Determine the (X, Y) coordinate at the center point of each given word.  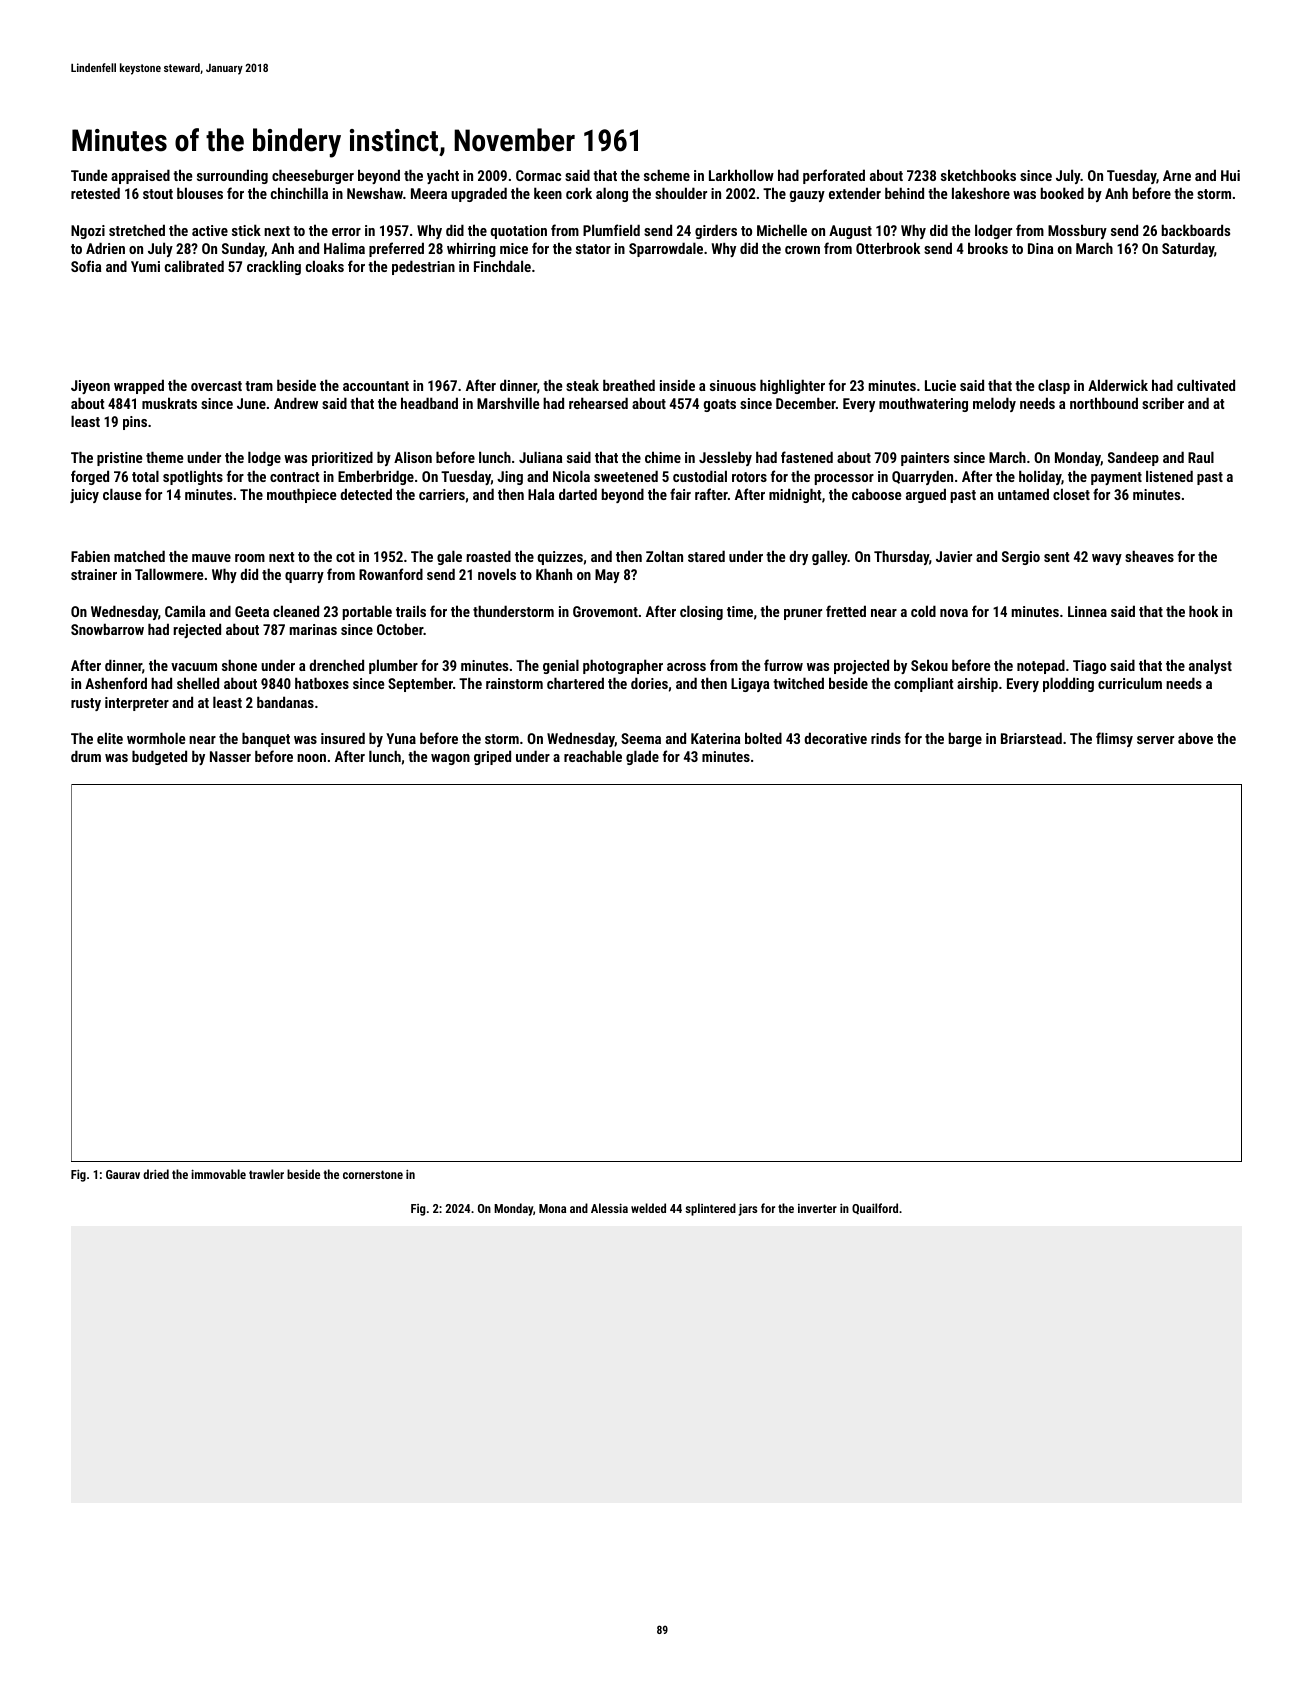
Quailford (875, 1208)
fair (680, 494)
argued (926, 495)
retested (95, 193)
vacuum (194, 667)
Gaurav (123, 1174)
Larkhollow (741, 175)
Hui (1230, 175)
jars (747, 1209)
